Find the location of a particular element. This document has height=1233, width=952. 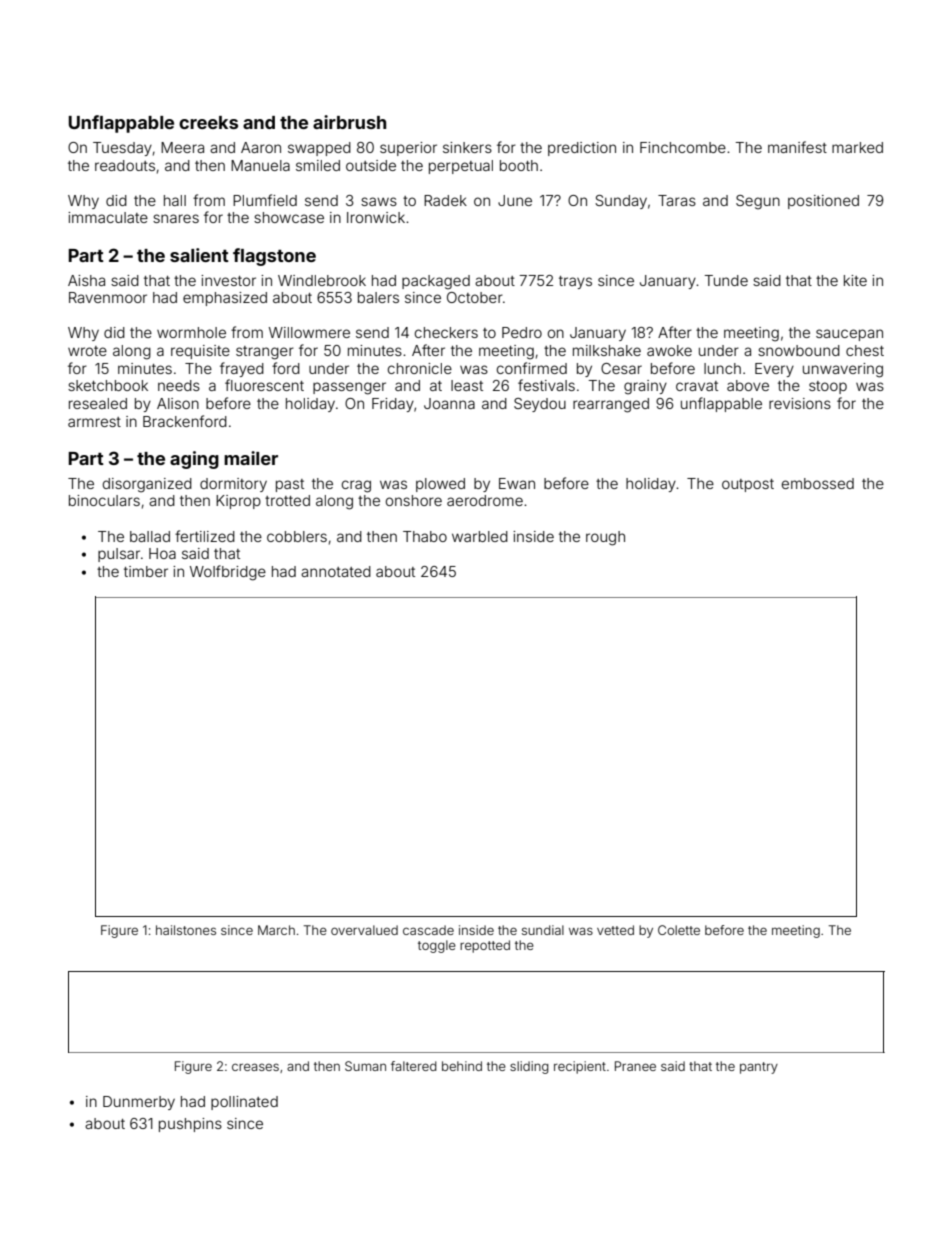

hailstones is located at coordinates (186, 930).
